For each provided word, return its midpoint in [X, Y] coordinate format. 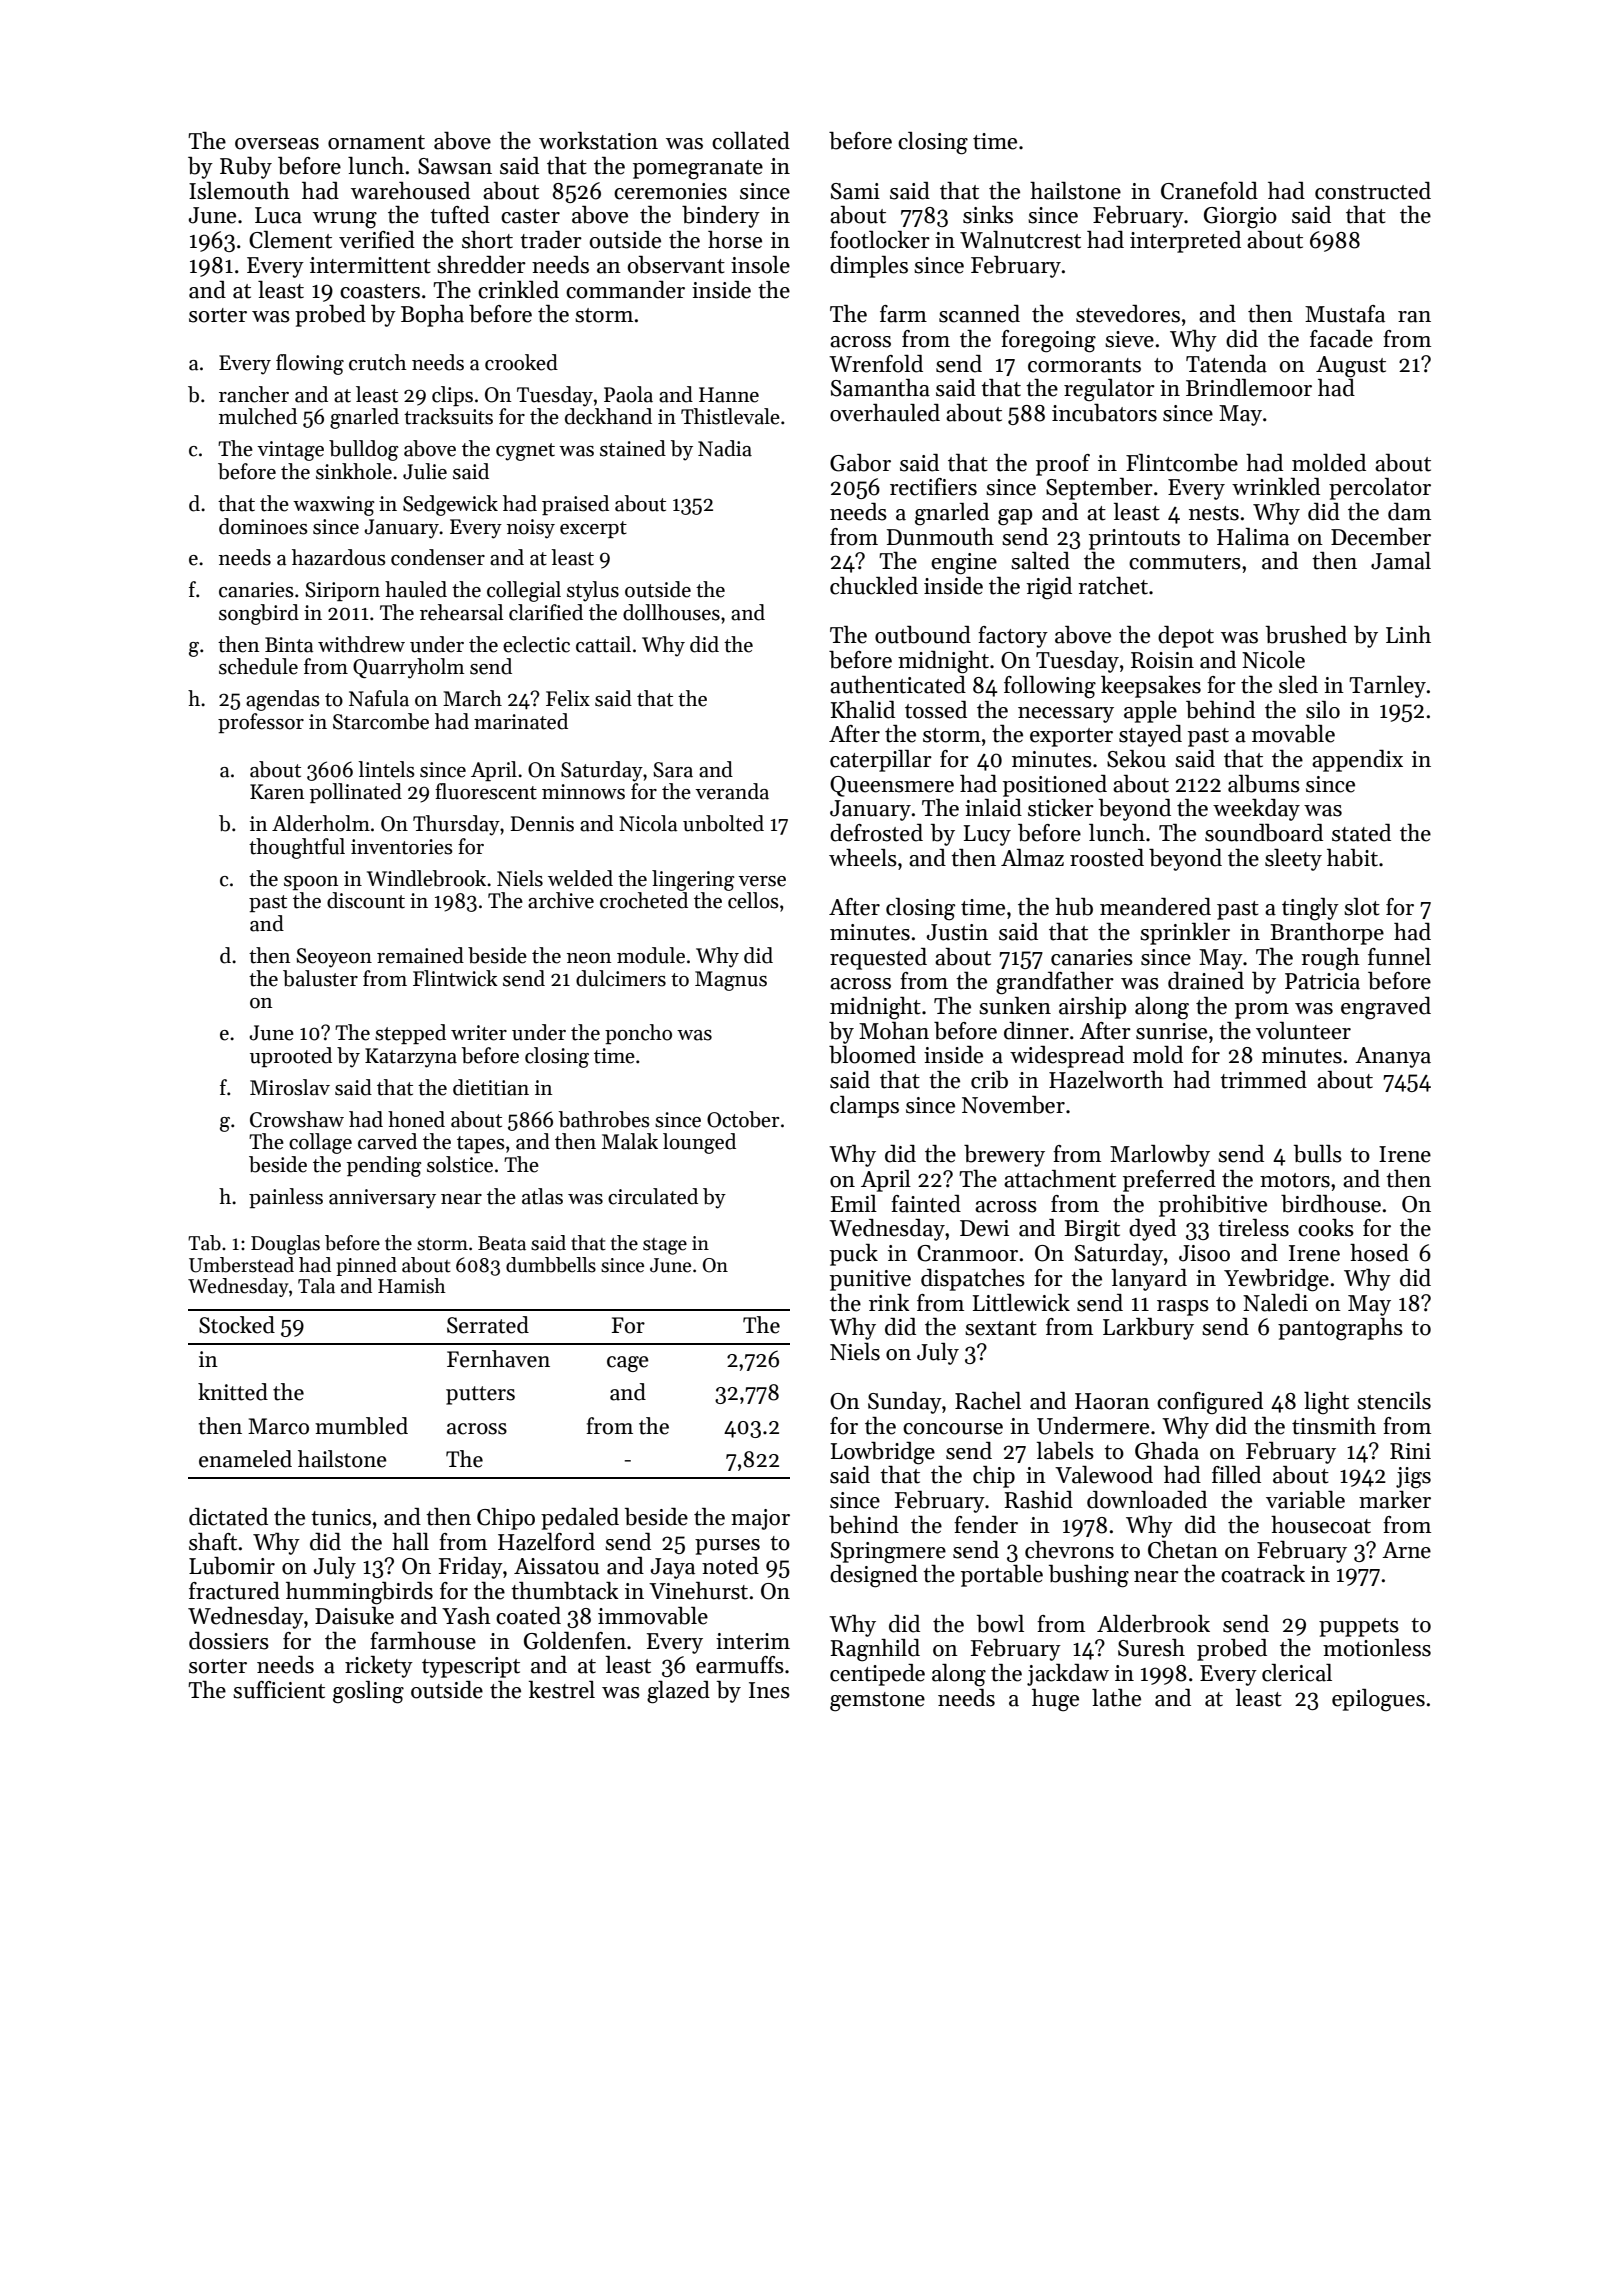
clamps [864, 1107]
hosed [1379, 1253]
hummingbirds [359, 1593]
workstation [598, 141]
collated [751, 141]
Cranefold [1209, 191]
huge [1055, 1700]
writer [479, 1033]
